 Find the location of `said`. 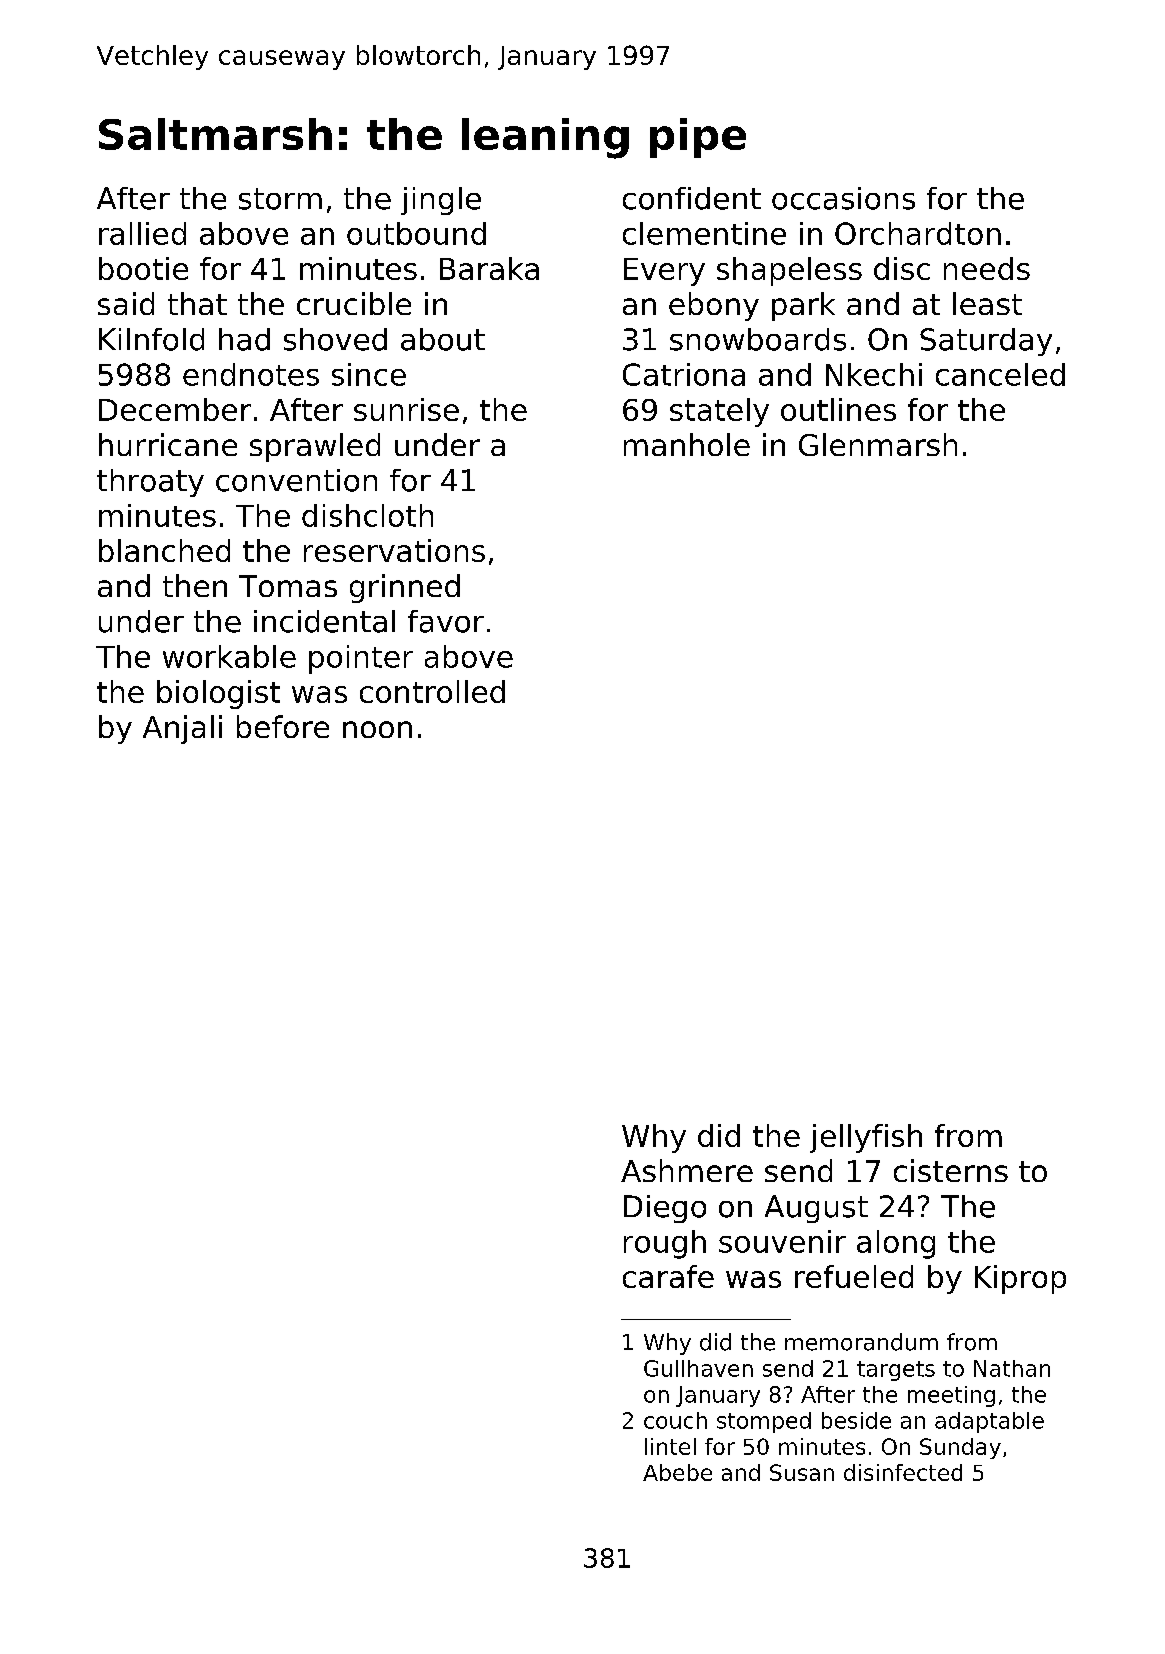

said is located at coordinates (126, 303).
